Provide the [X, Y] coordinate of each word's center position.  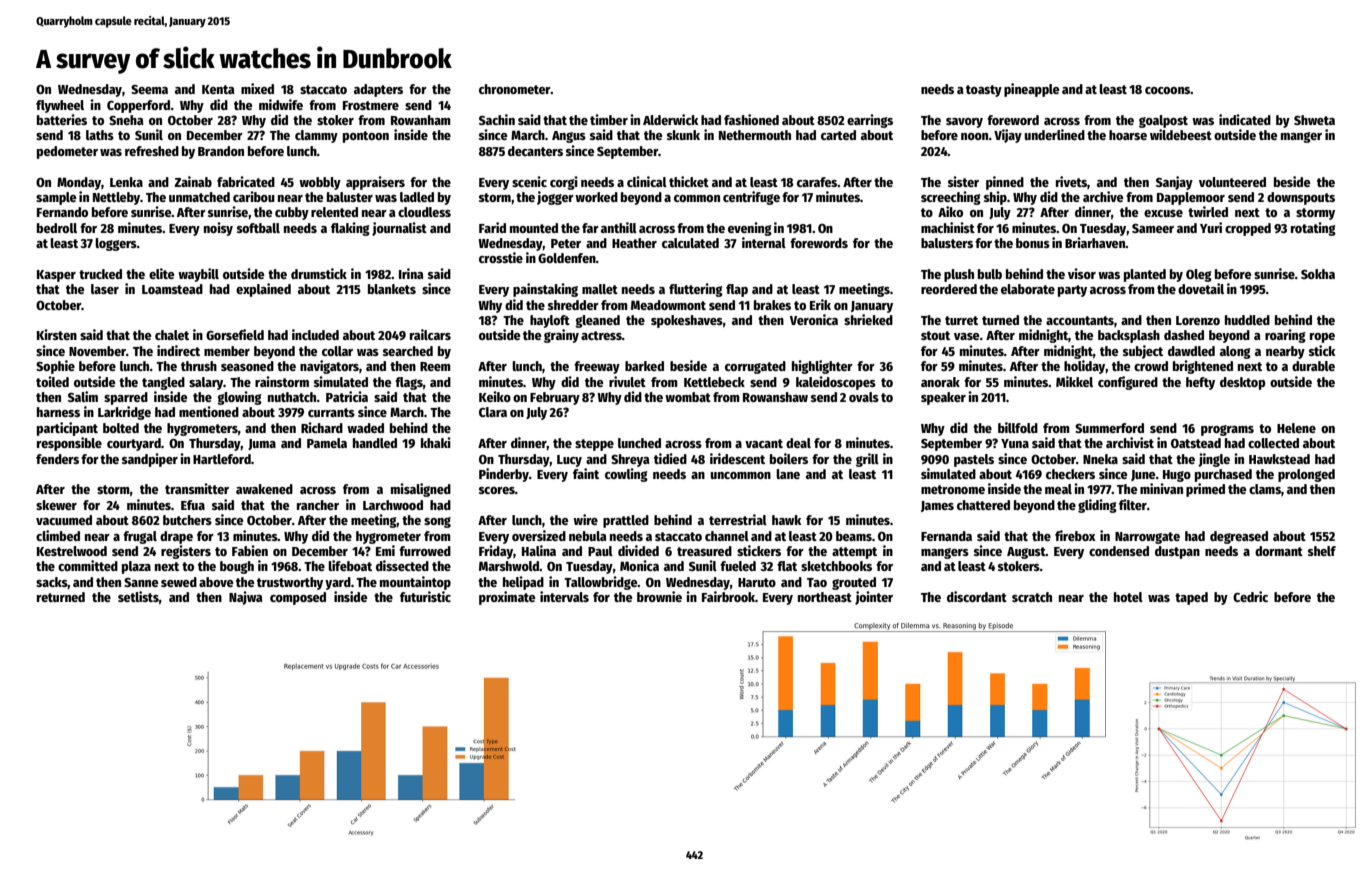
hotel [1128, 597]
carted [838, 135]
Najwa [246, 598]
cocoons [1167, 90]
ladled [417, 197]
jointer [874, 598]
